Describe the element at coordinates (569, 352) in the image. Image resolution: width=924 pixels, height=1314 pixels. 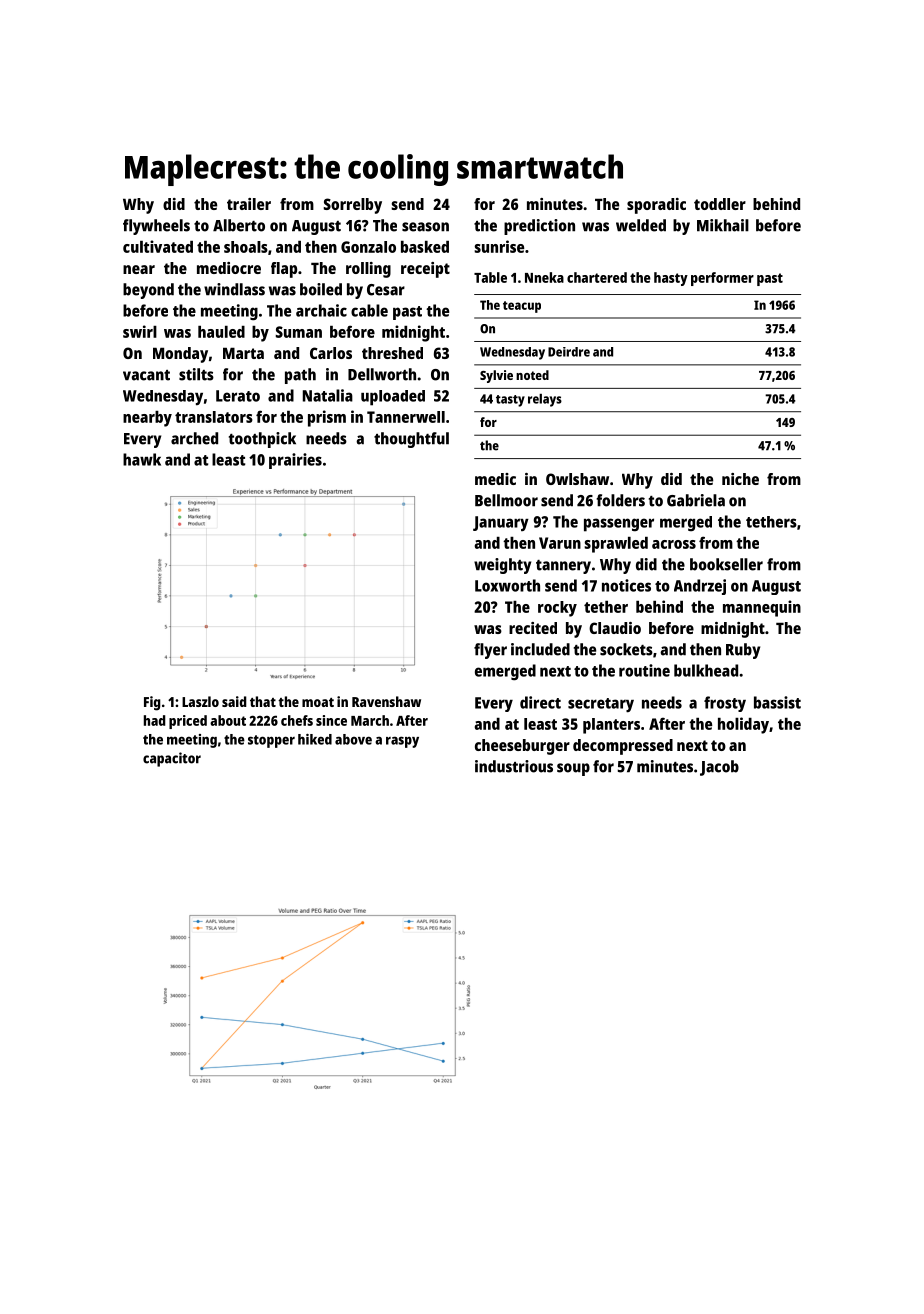
I see `Deirdre` at that location.
